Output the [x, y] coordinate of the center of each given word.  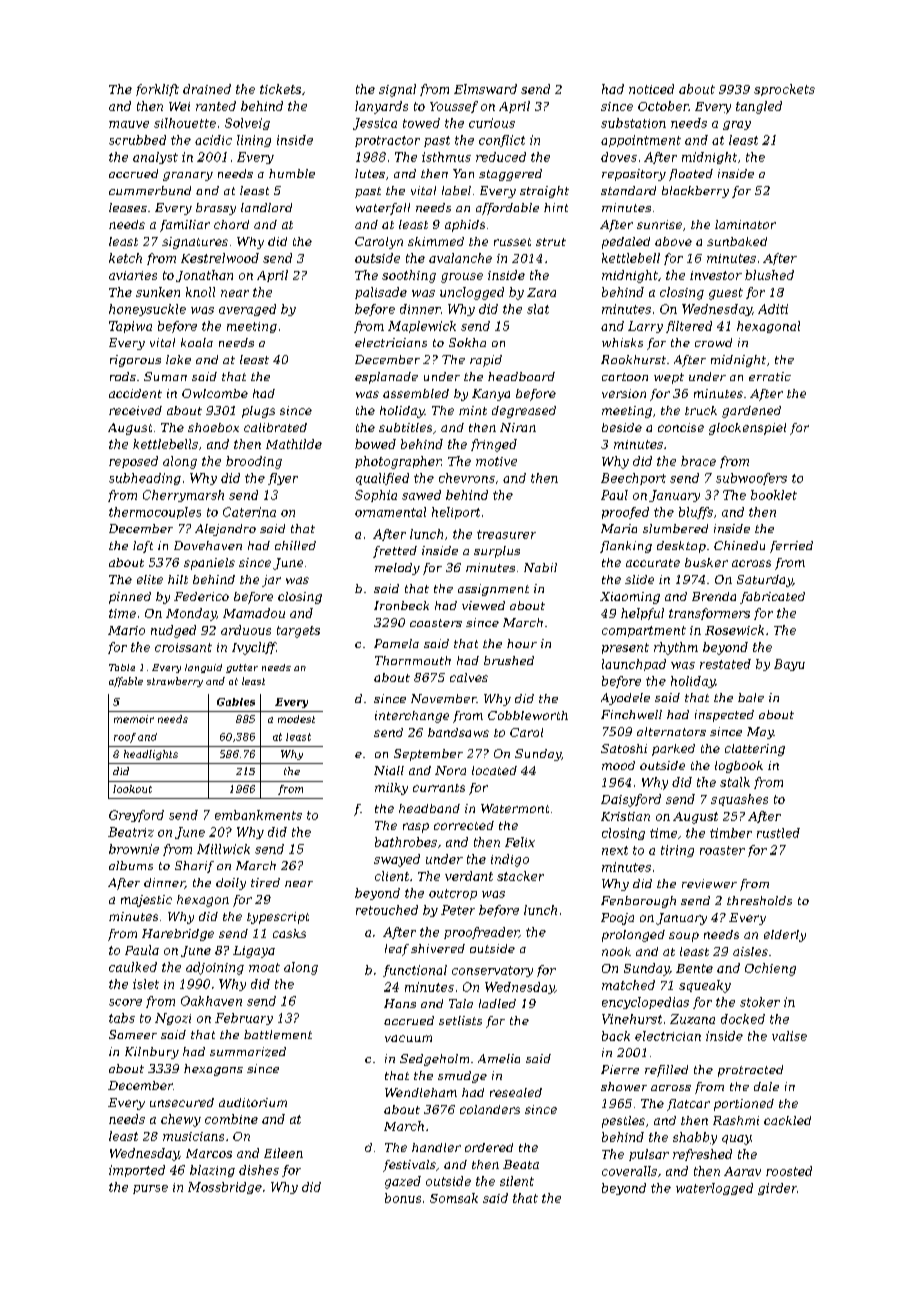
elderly [785, 936]
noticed [651, 89]
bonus [403, 1198]
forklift [157, 90]
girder [777, 1189]
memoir [134, 719]
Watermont [515, 808]
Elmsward [485, 89]
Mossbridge [225, 1188]
